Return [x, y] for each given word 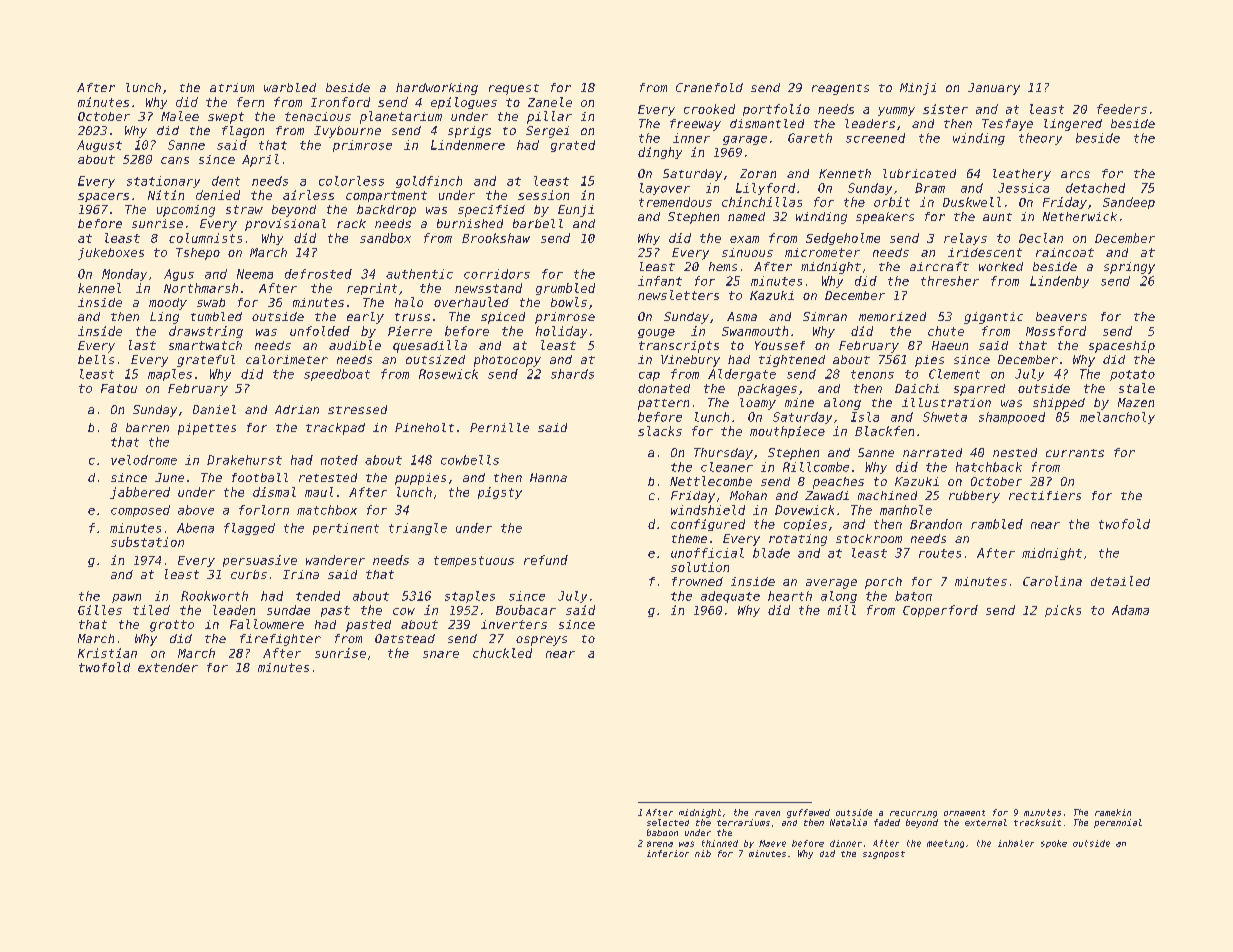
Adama [1130, 610]
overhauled [471, 302]
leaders [870, 123]
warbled [290, 87]
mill [842, 610]
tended [318, 596]
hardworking [437, 89]
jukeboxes [111, 254]
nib [703, 853]
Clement [954, 374]
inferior [668, 853]
